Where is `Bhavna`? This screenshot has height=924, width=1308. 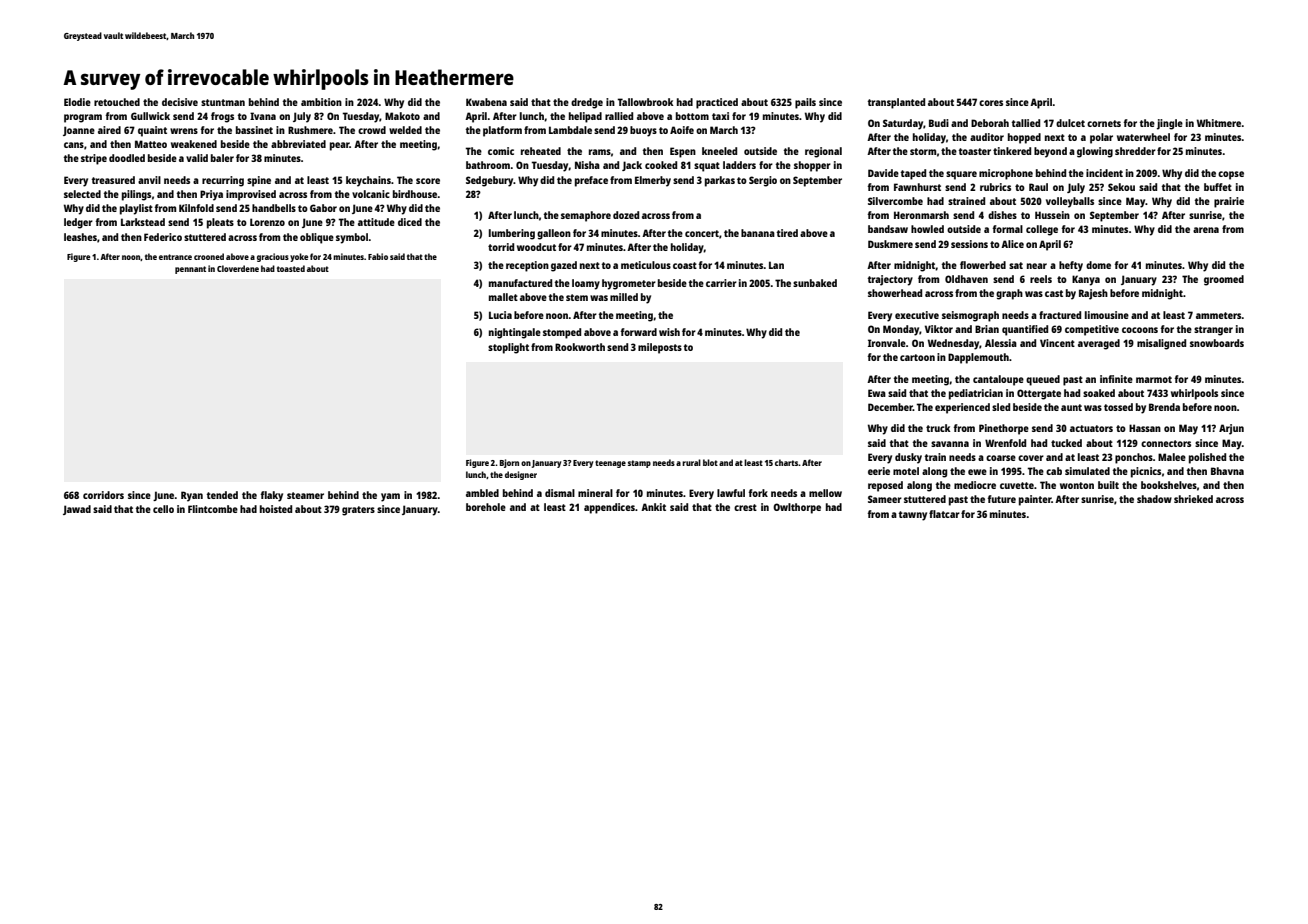
Bhavna is located at coordinates (1227, 471).
